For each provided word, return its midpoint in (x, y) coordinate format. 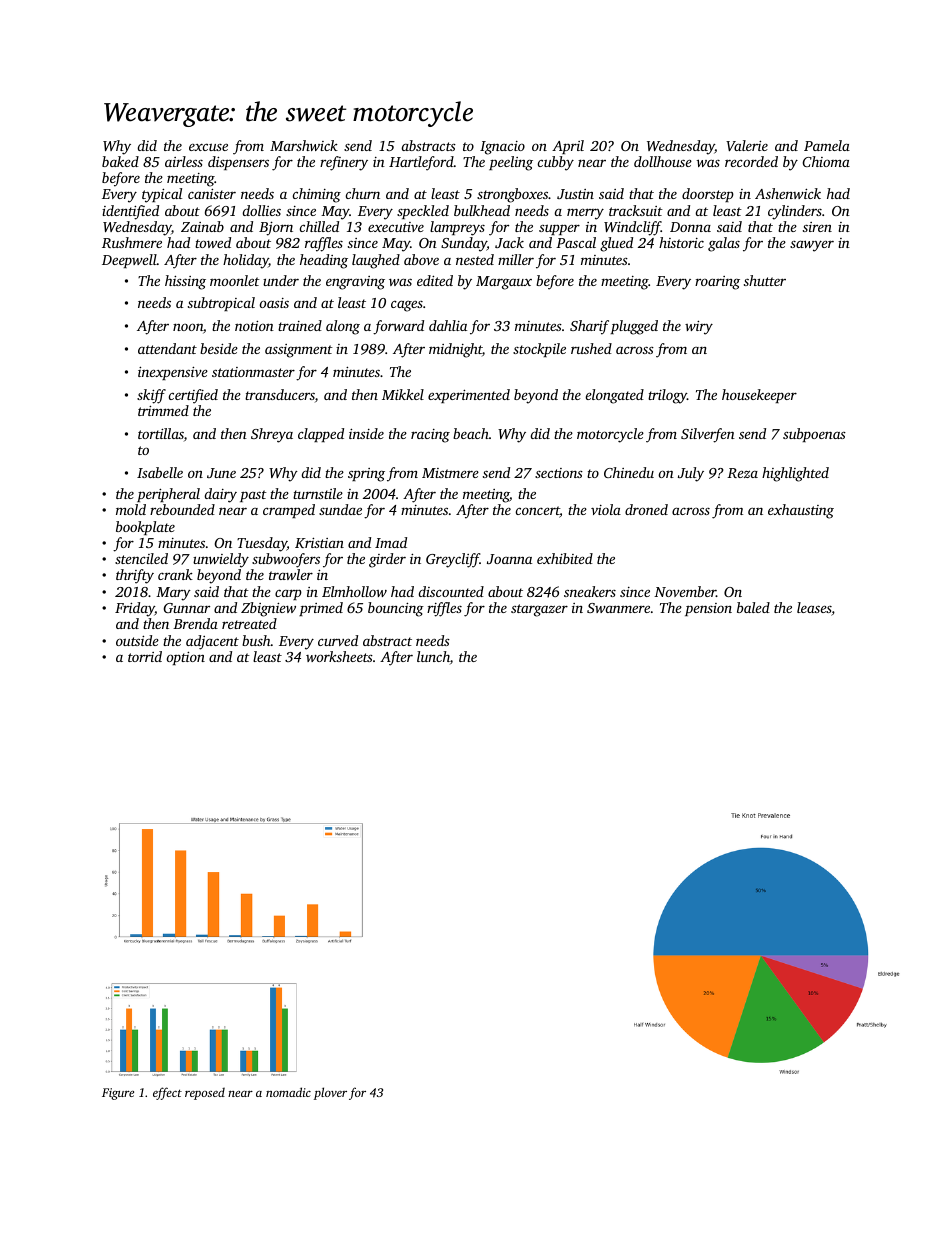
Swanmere (618, 608)
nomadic (288, 1092)
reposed (205, 1093)
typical (162, 195)
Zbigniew (268, 609)
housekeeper (759, 396)
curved (338, 640)
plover (330, 1093)
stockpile (539, 350)
